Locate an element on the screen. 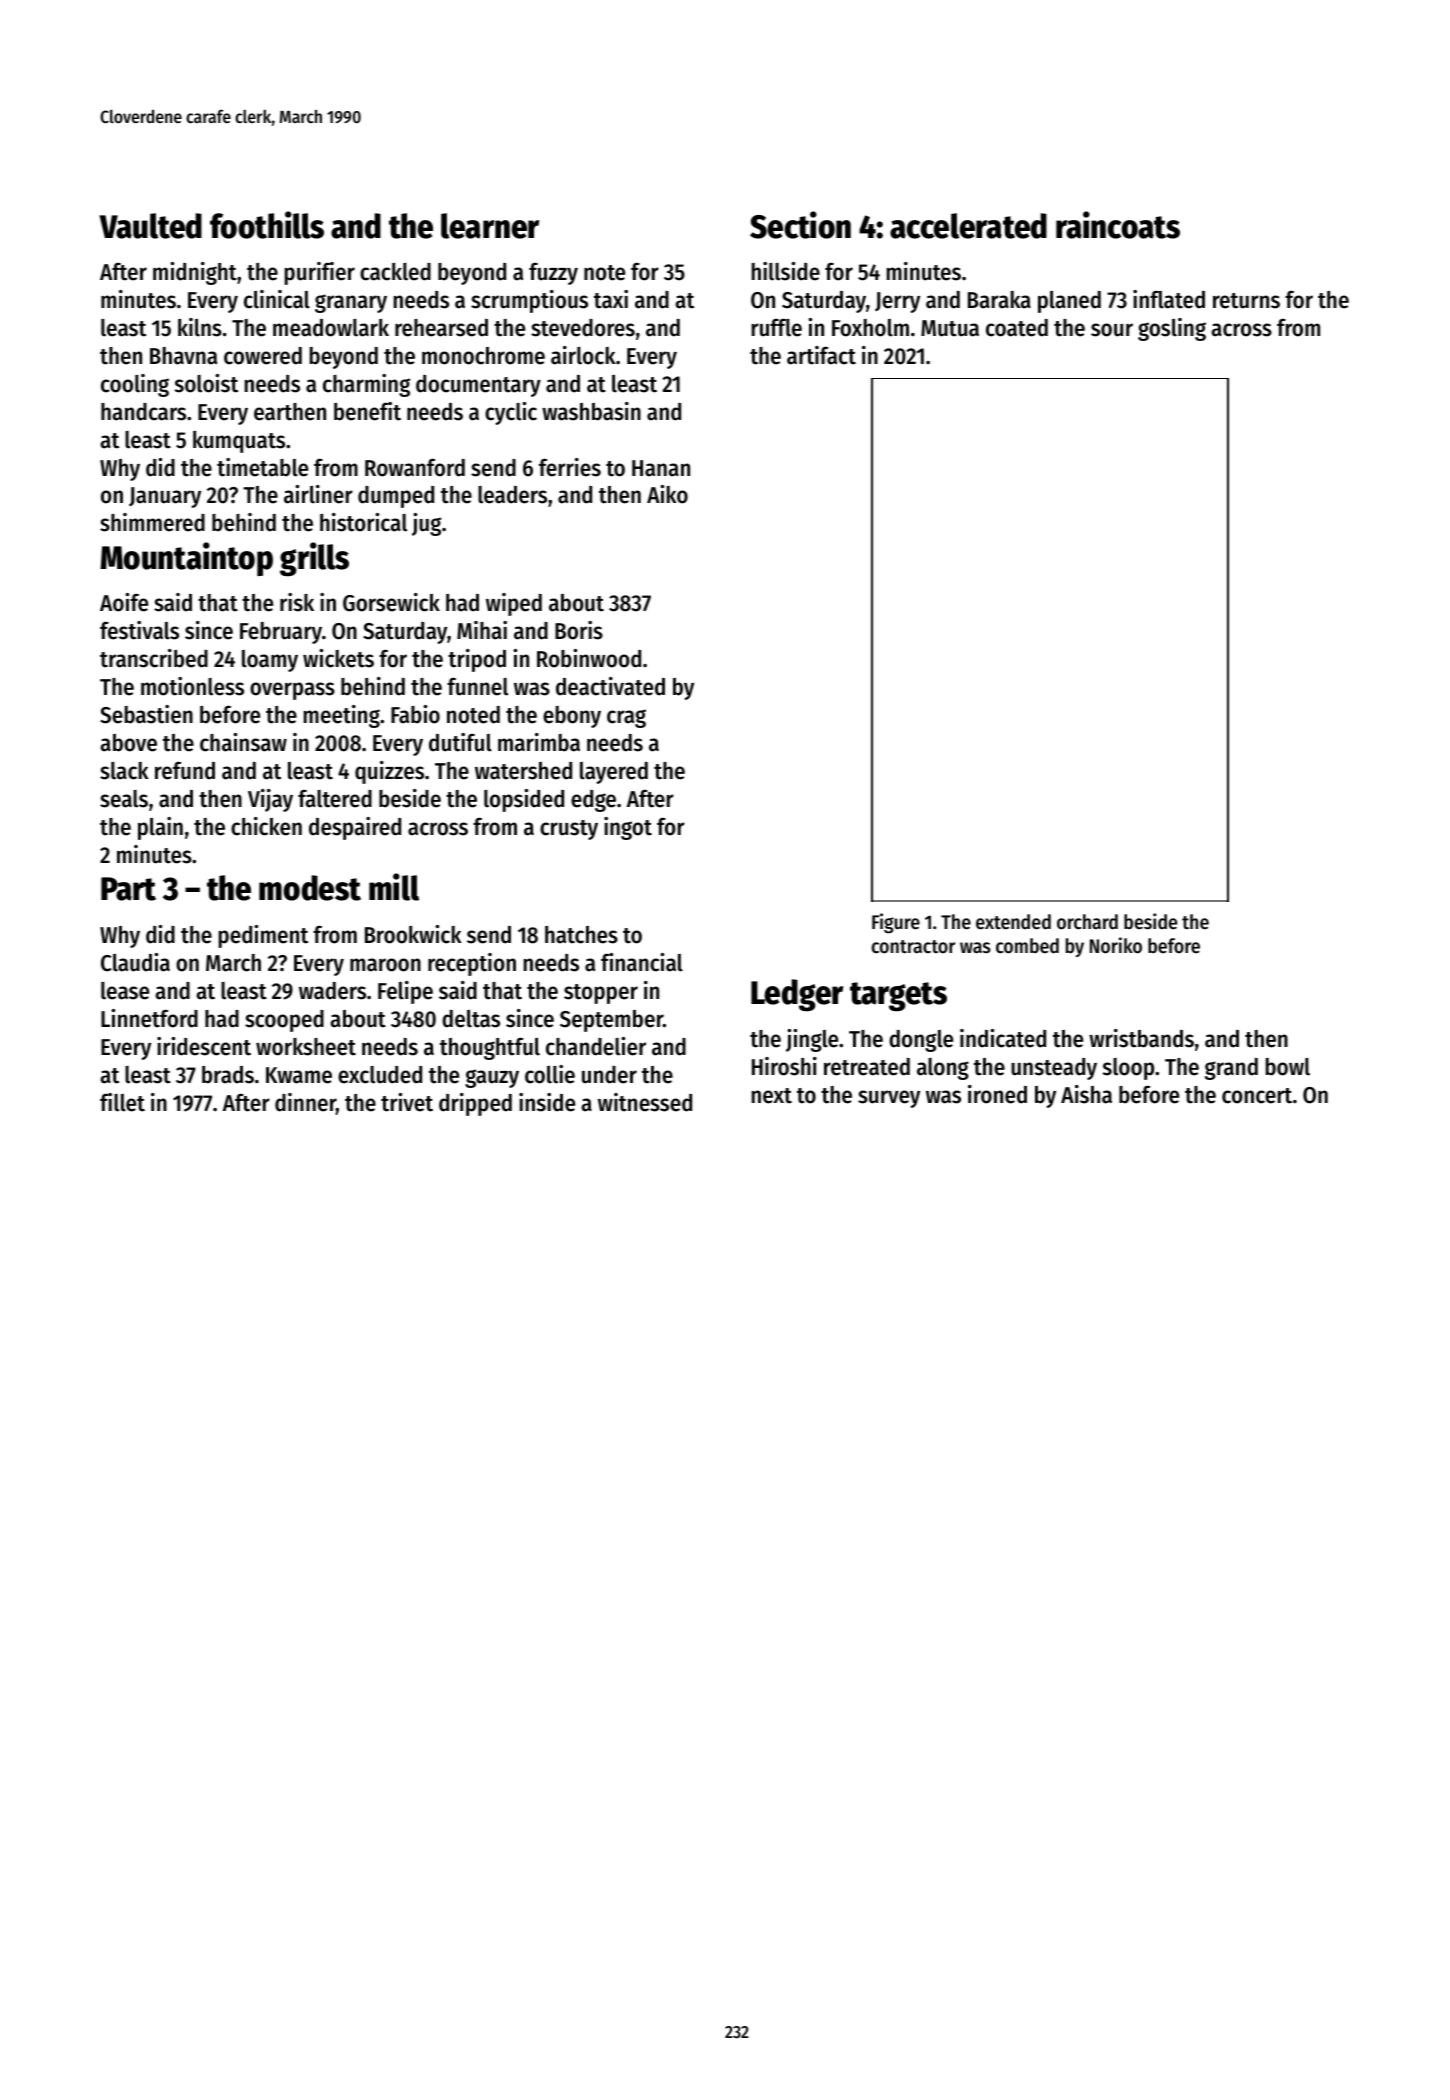  crag is located at coordinates (626, 718).
